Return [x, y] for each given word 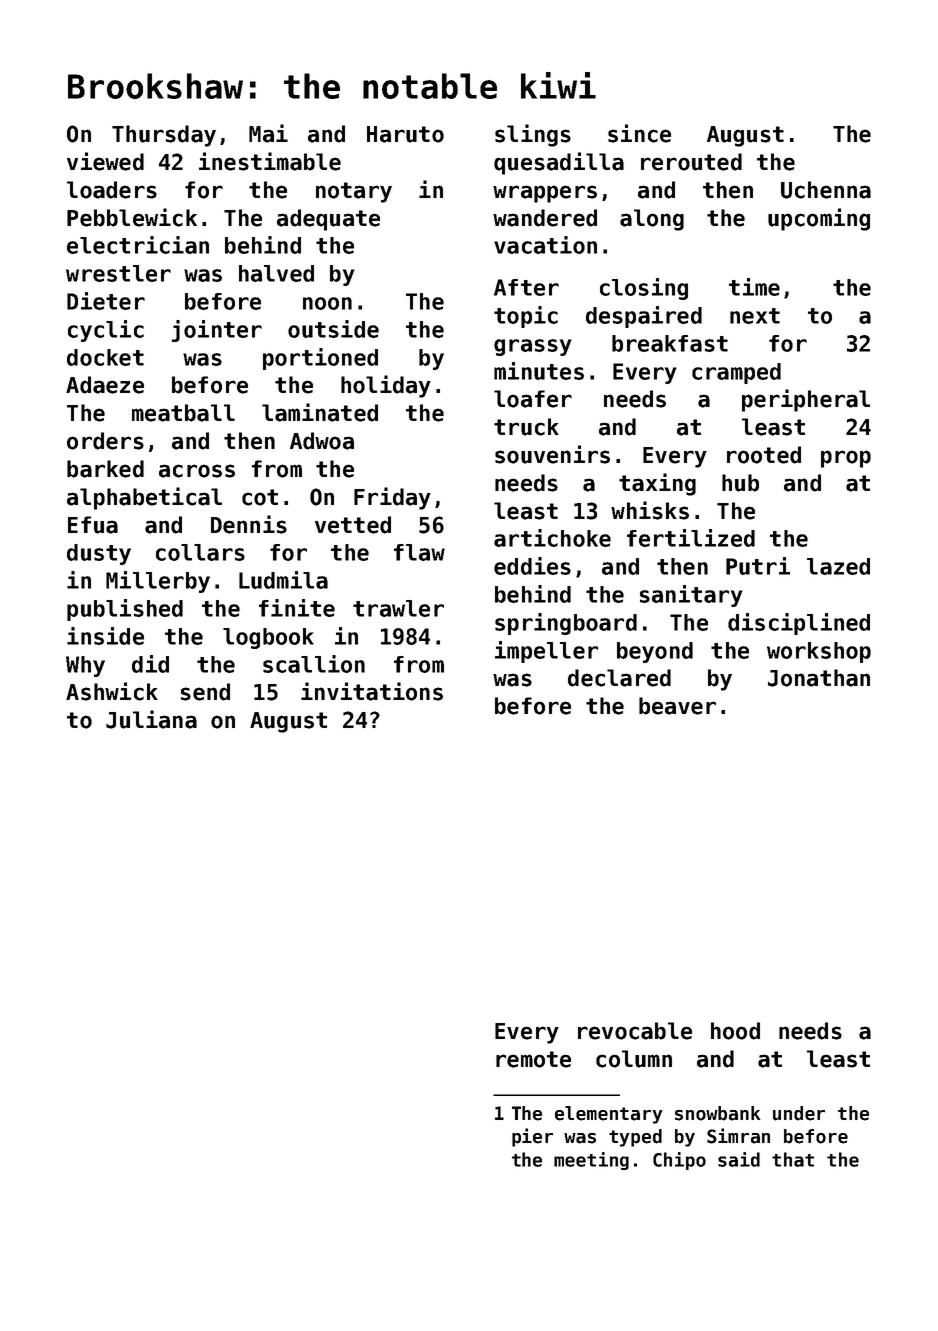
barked [105, 469]
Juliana [151, 719]
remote [533, 1059]
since [639, 133]
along [652, 220]
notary [354, 192]
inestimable [270, 161]
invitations [372, 691]
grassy [533, 347]
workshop [819, 652]
